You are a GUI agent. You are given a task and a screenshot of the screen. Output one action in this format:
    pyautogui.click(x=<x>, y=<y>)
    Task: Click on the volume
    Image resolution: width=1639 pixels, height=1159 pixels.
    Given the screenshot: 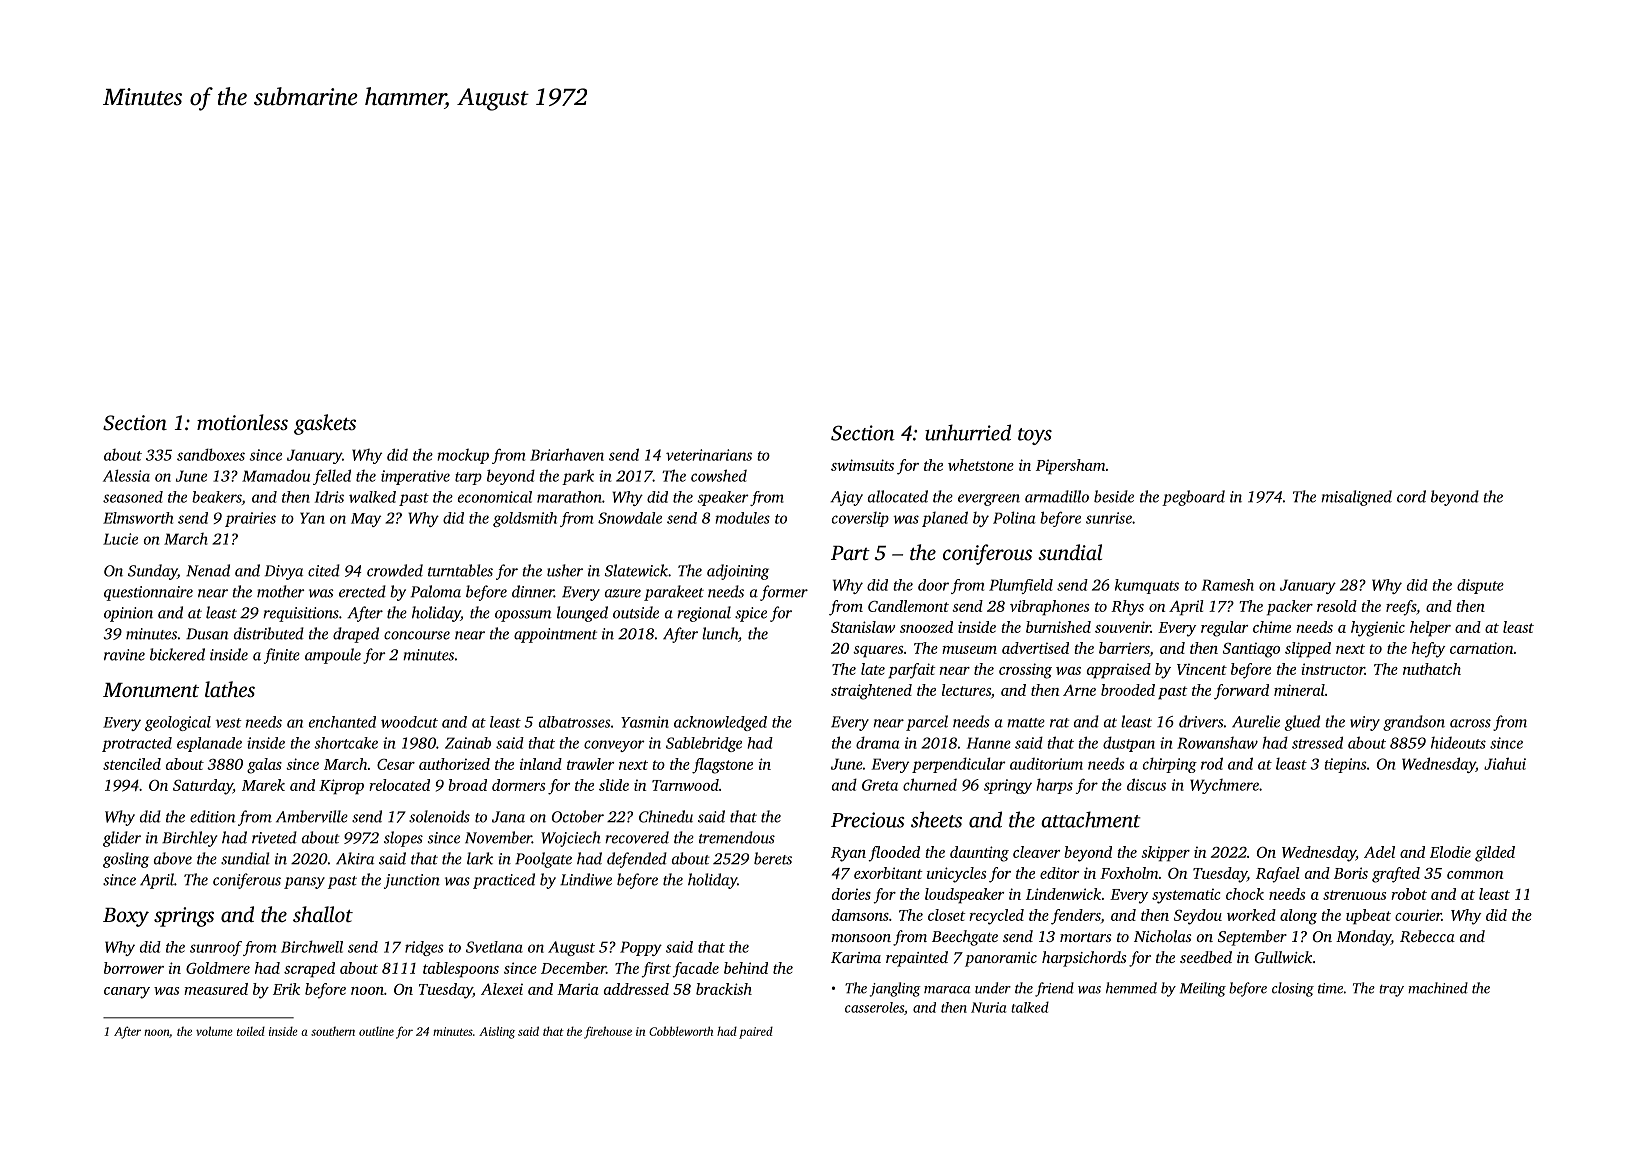 What is the action you would take?
    pyautogui.click(x=214, y=1031)
